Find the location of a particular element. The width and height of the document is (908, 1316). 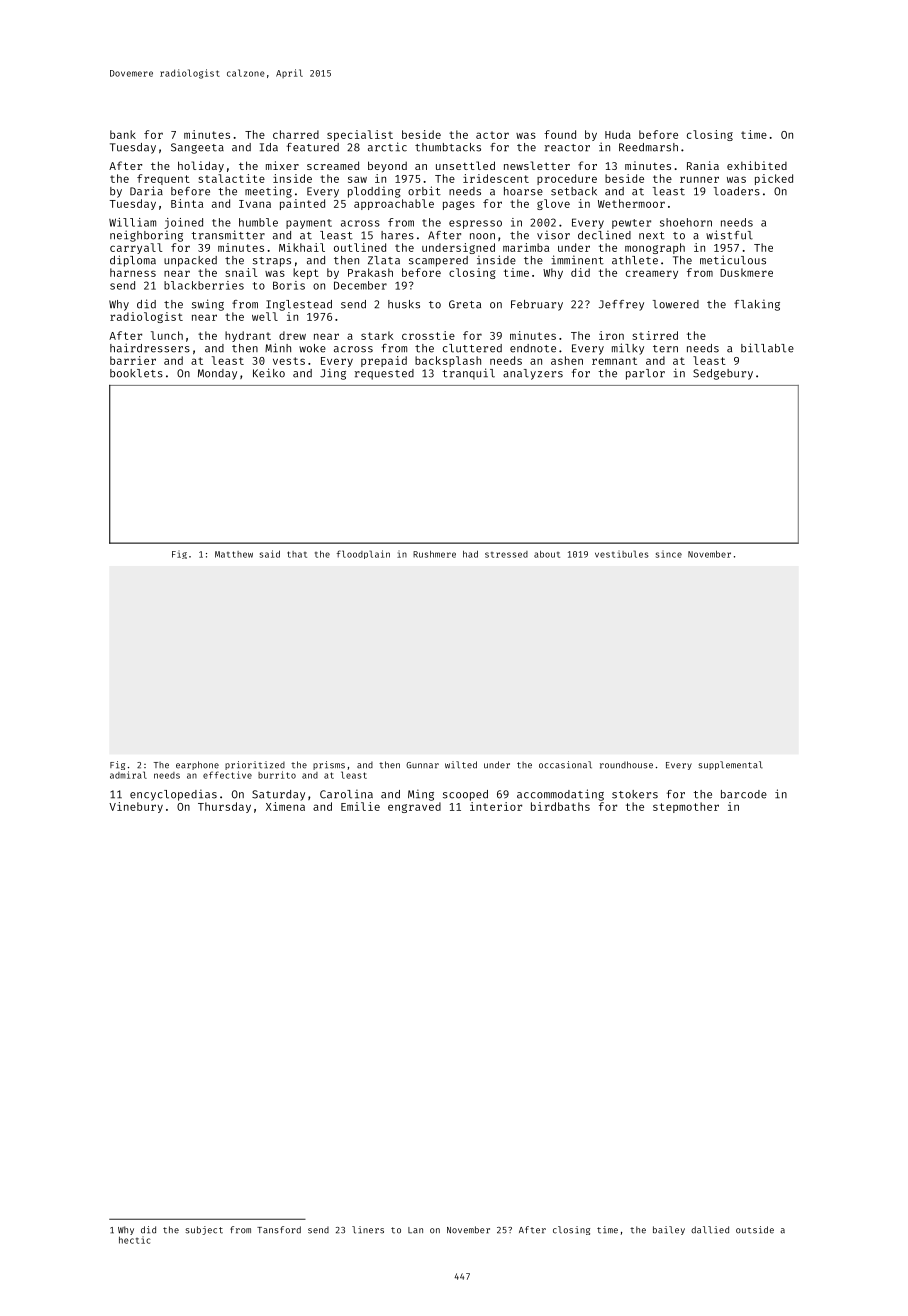

charred is located at coordinates (296, 134).
